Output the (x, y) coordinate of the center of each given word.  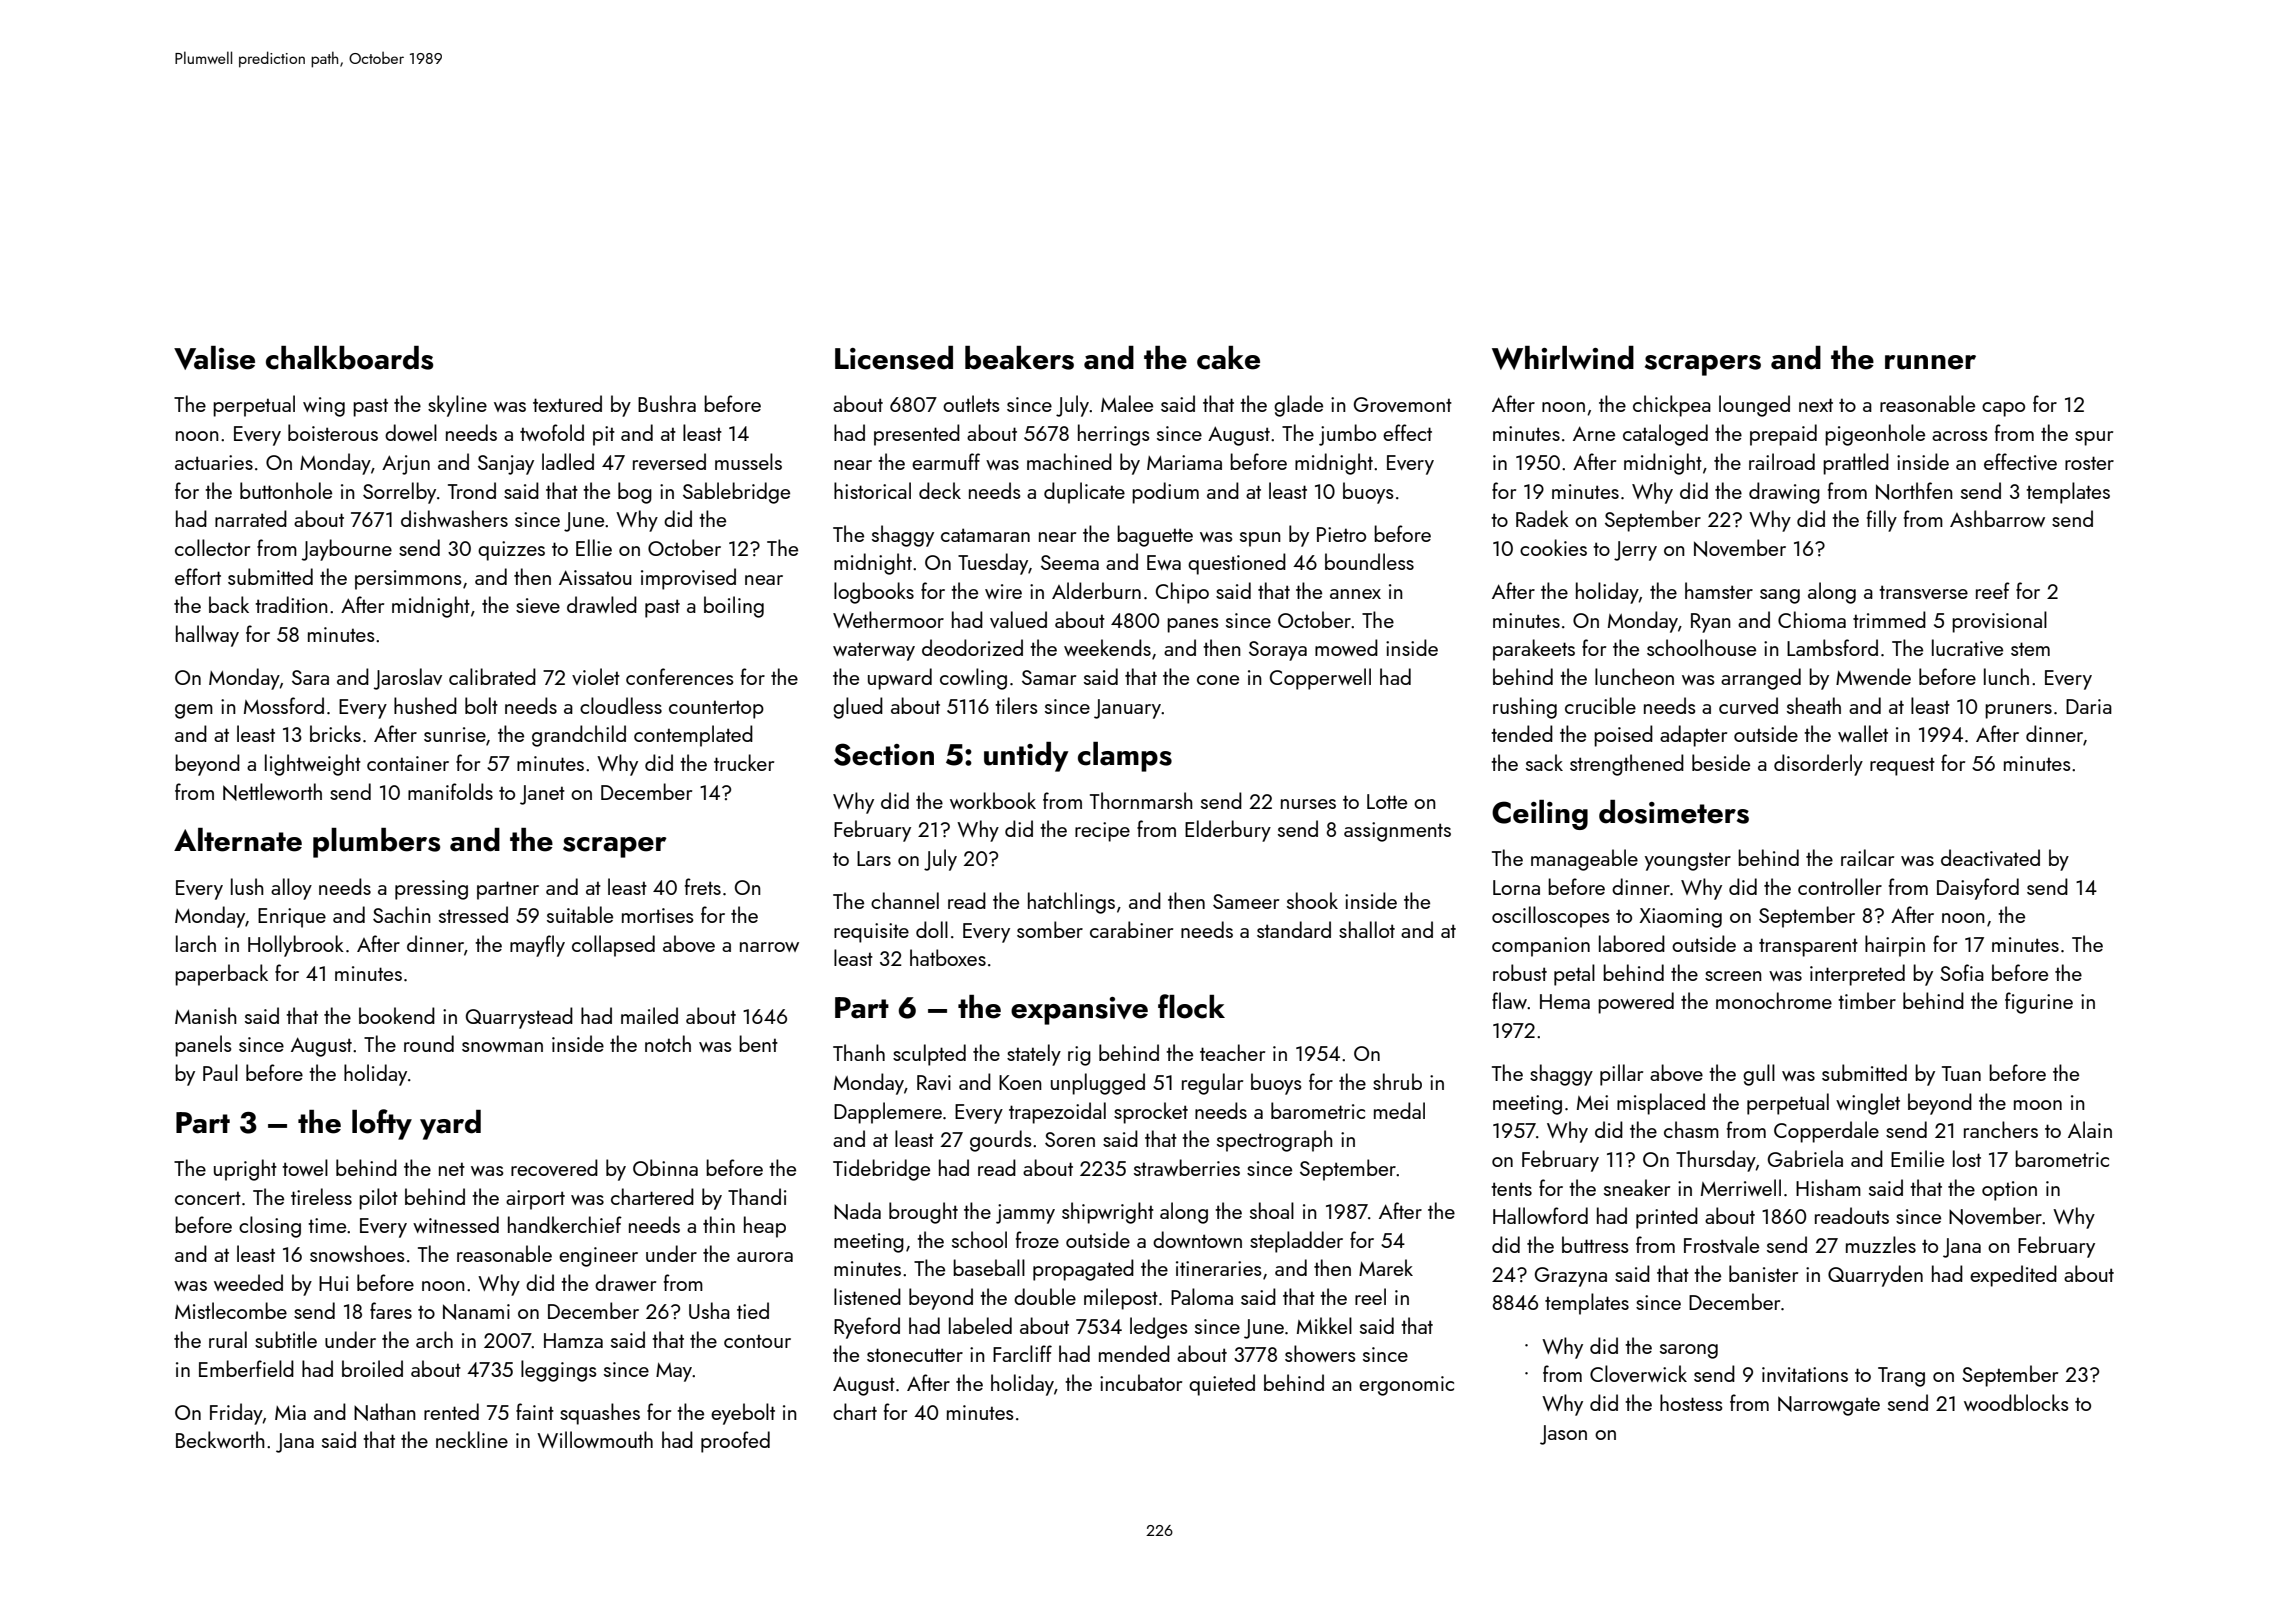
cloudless (621, 705)
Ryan (1711, 623)
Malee (1127, 403)
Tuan (1961, 1073)
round (429, 1043)
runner (1930, 362)
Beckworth (220, 1439)
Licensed (894, 358)
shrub (1397, 1081)
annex (1355, 594)
